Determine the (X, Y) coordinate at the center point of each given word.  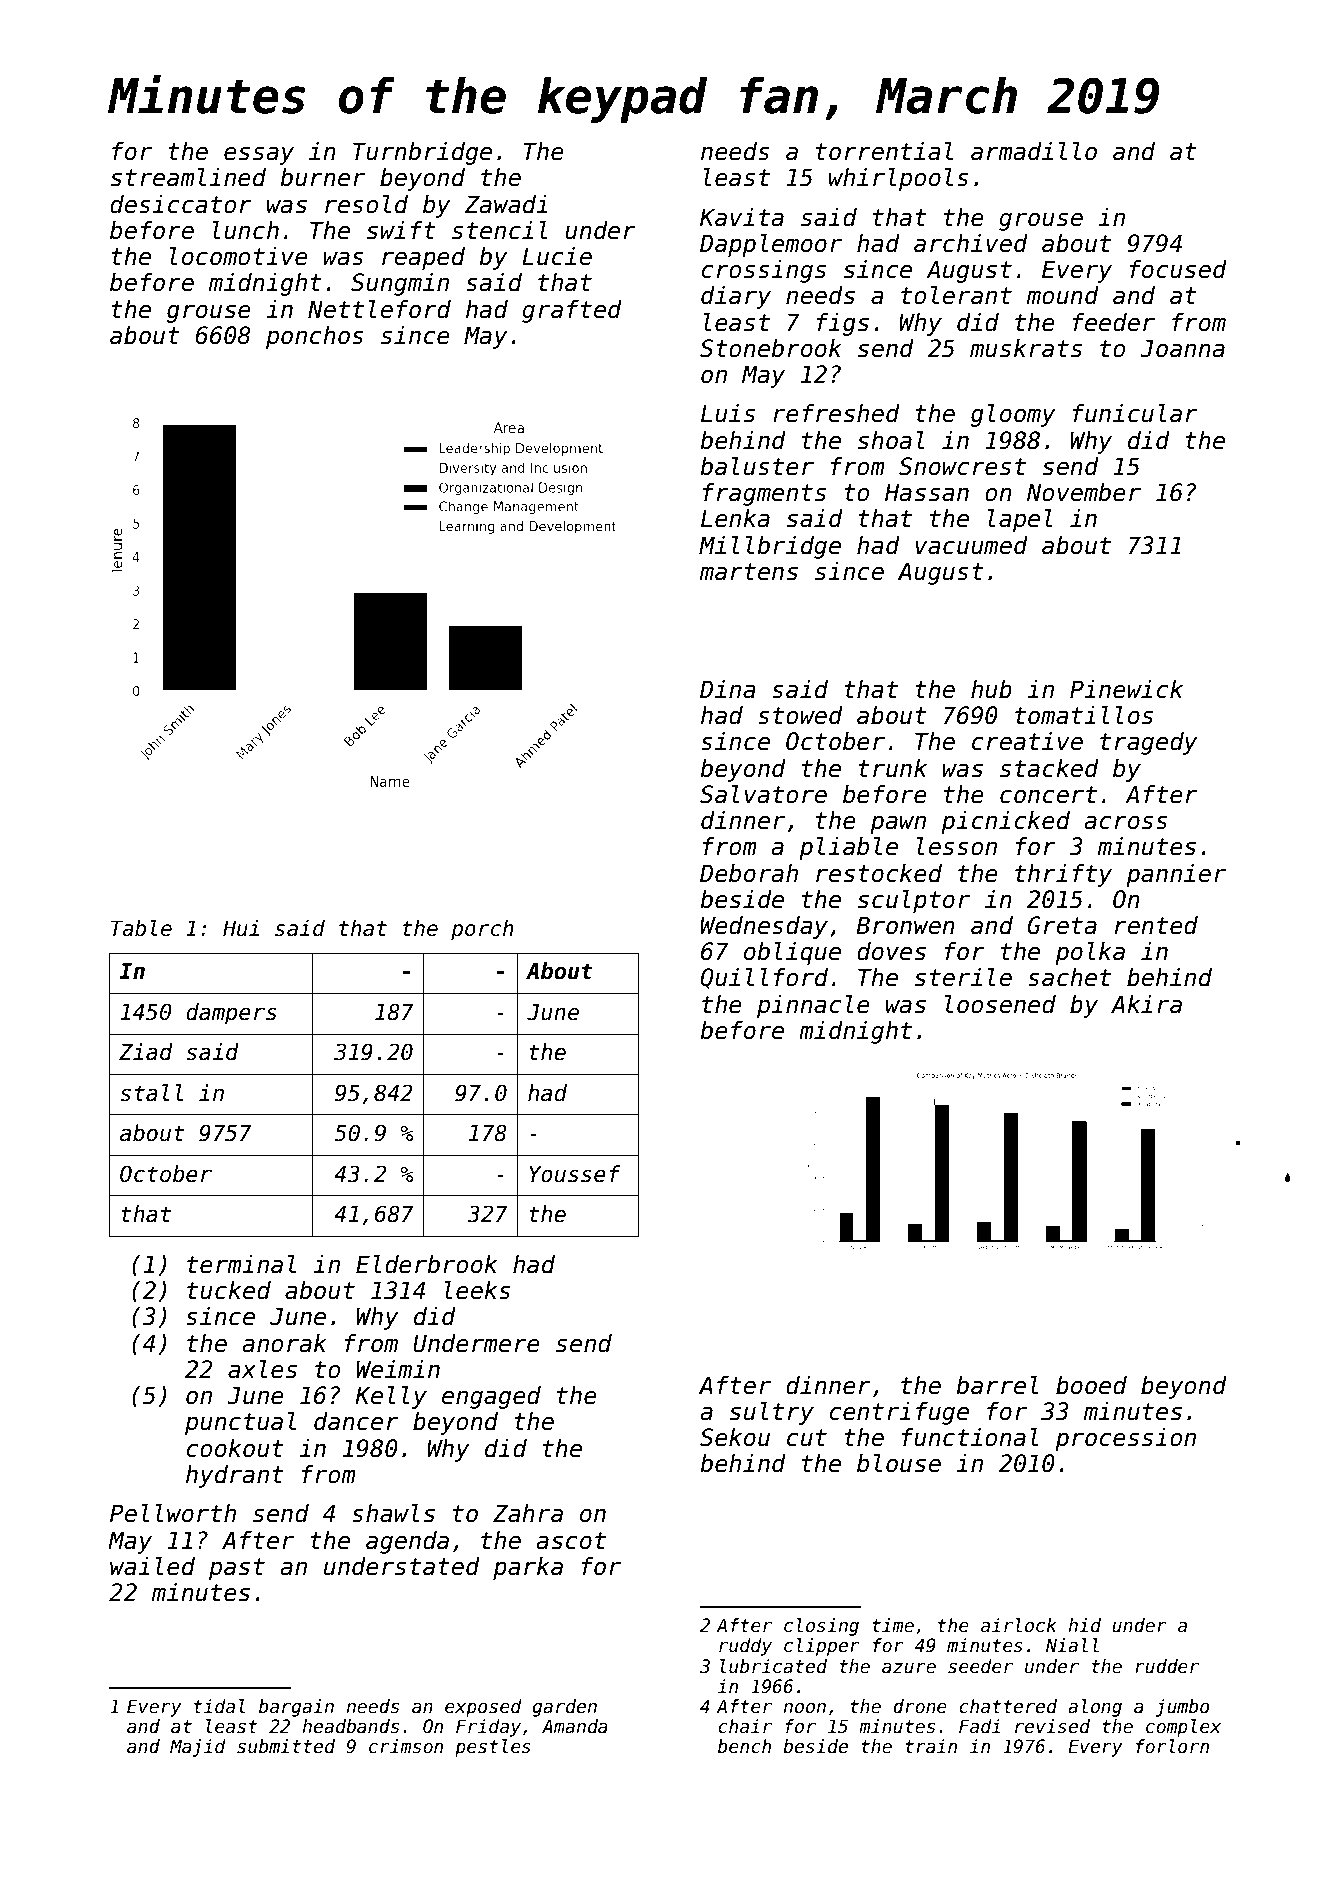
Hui (241, 928)
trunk (892, 768)
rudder (1167, 1666)
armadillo (1034, 151)
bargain (296, 1708)
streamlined (188, 177)
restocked (879, 873)
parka (528, 1568)
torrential (884, 151)
